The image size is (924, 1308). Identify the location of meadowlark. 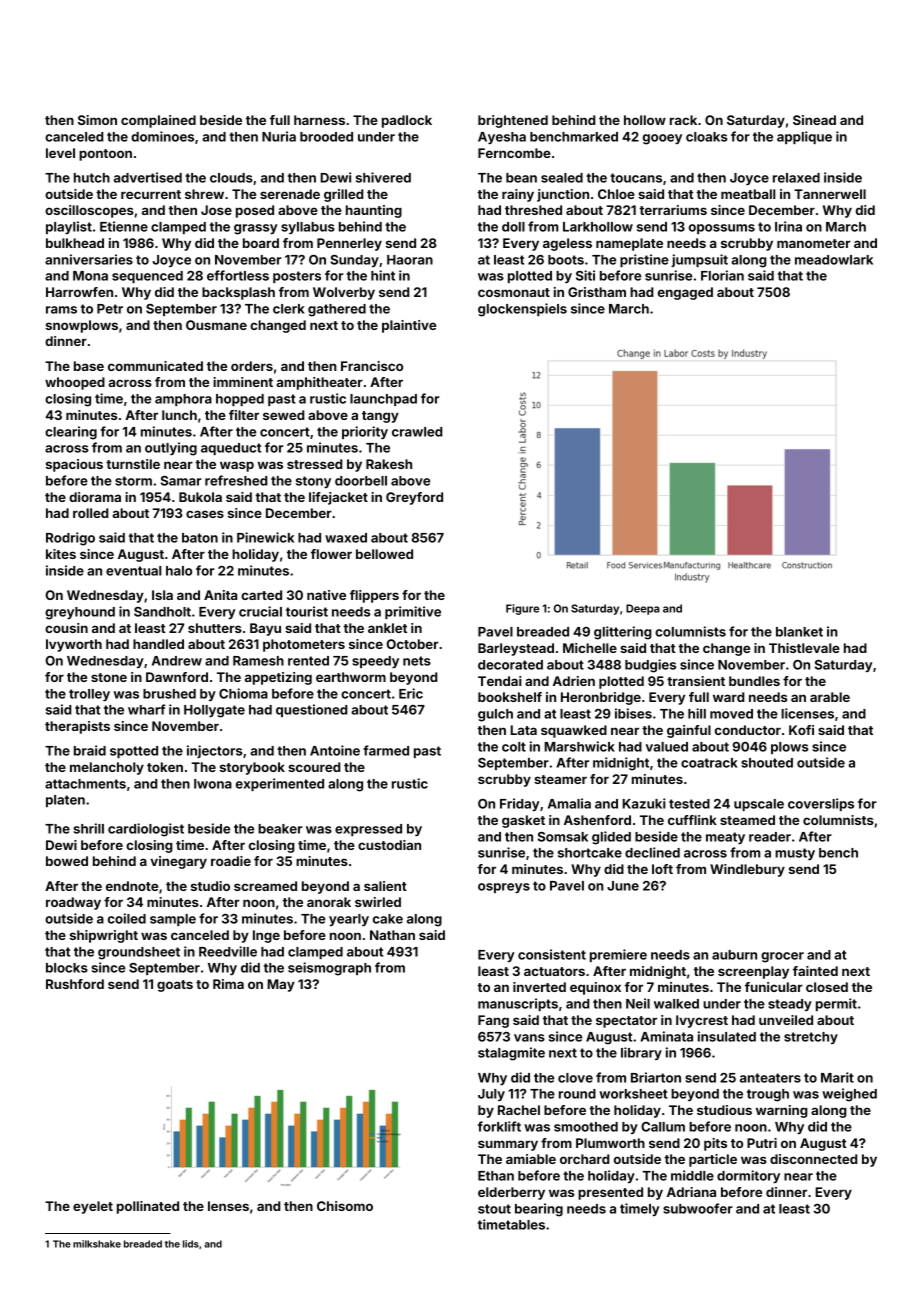
(834, 260).
